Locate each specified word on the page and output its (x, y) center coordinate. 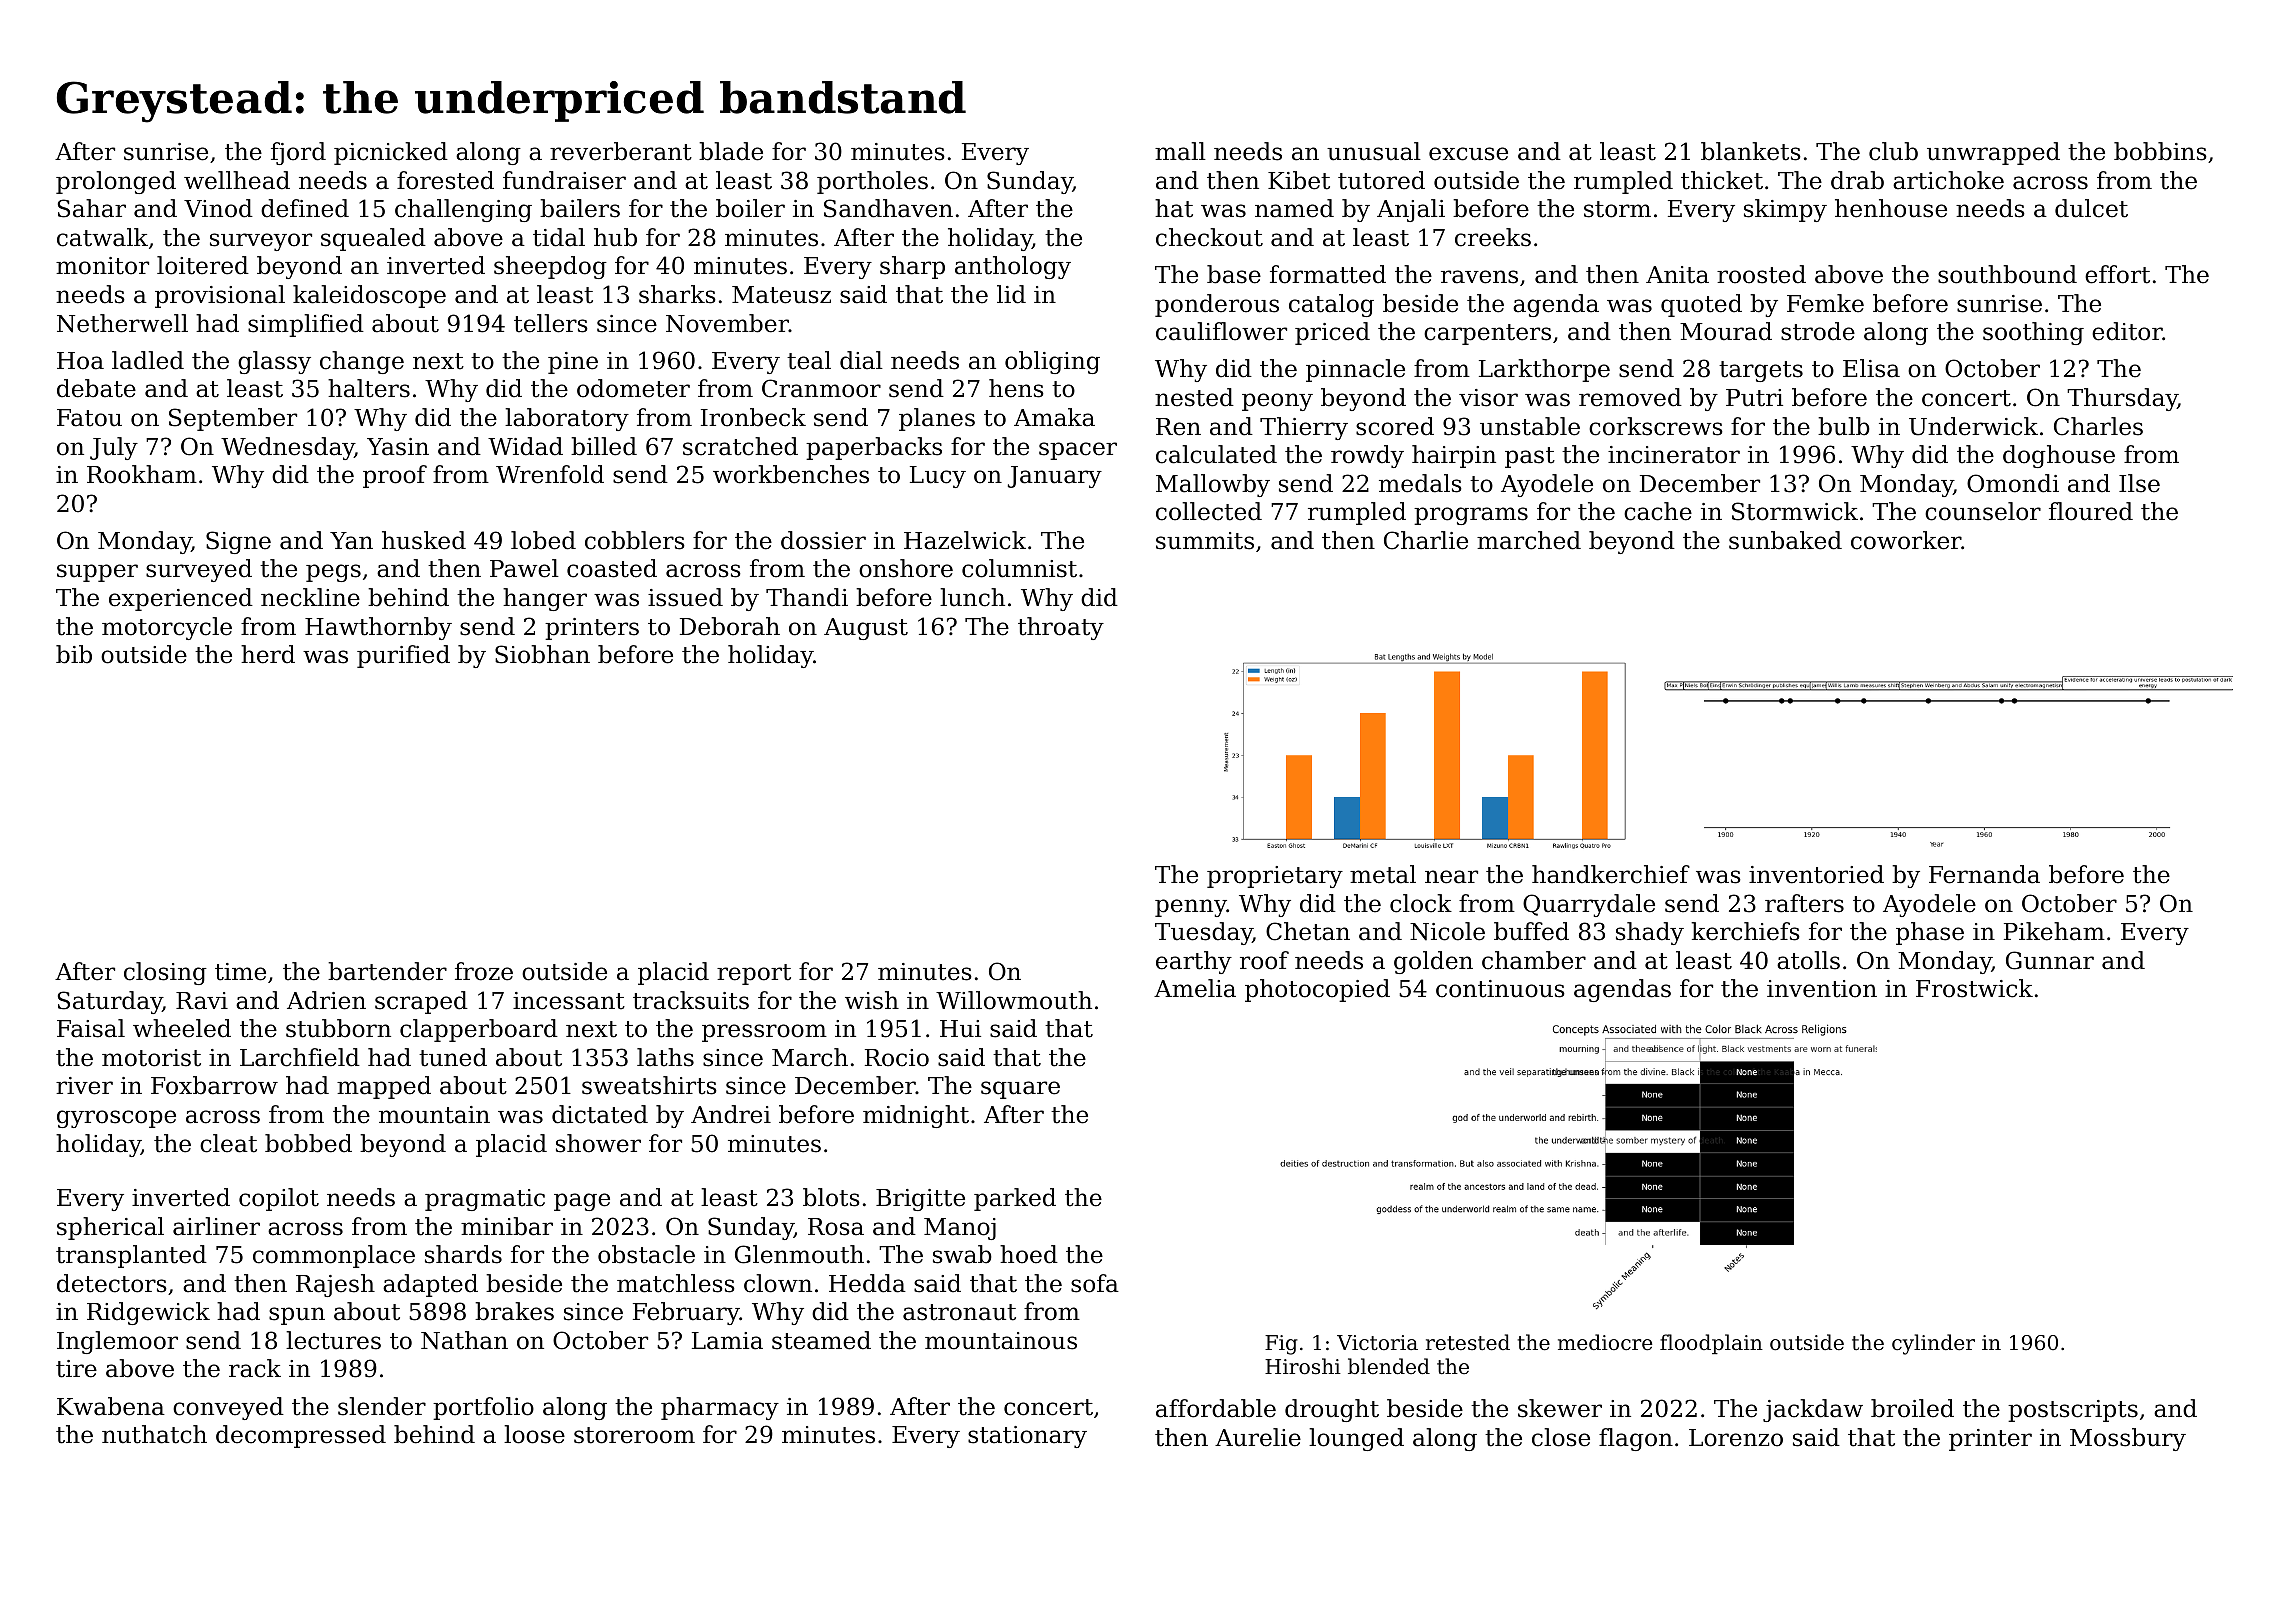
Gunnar (2050, 960)
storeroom (634, 1435)
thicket (1722, 180)
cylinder (1933, 1344)
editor (2127, 331)
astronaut (959, 1312)
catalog (1331, 305)
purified (403, 656)
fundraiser (564, 180)
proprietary (1275, 877)
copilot (279, 1199)
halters (369, 388)
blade (731, 151)
